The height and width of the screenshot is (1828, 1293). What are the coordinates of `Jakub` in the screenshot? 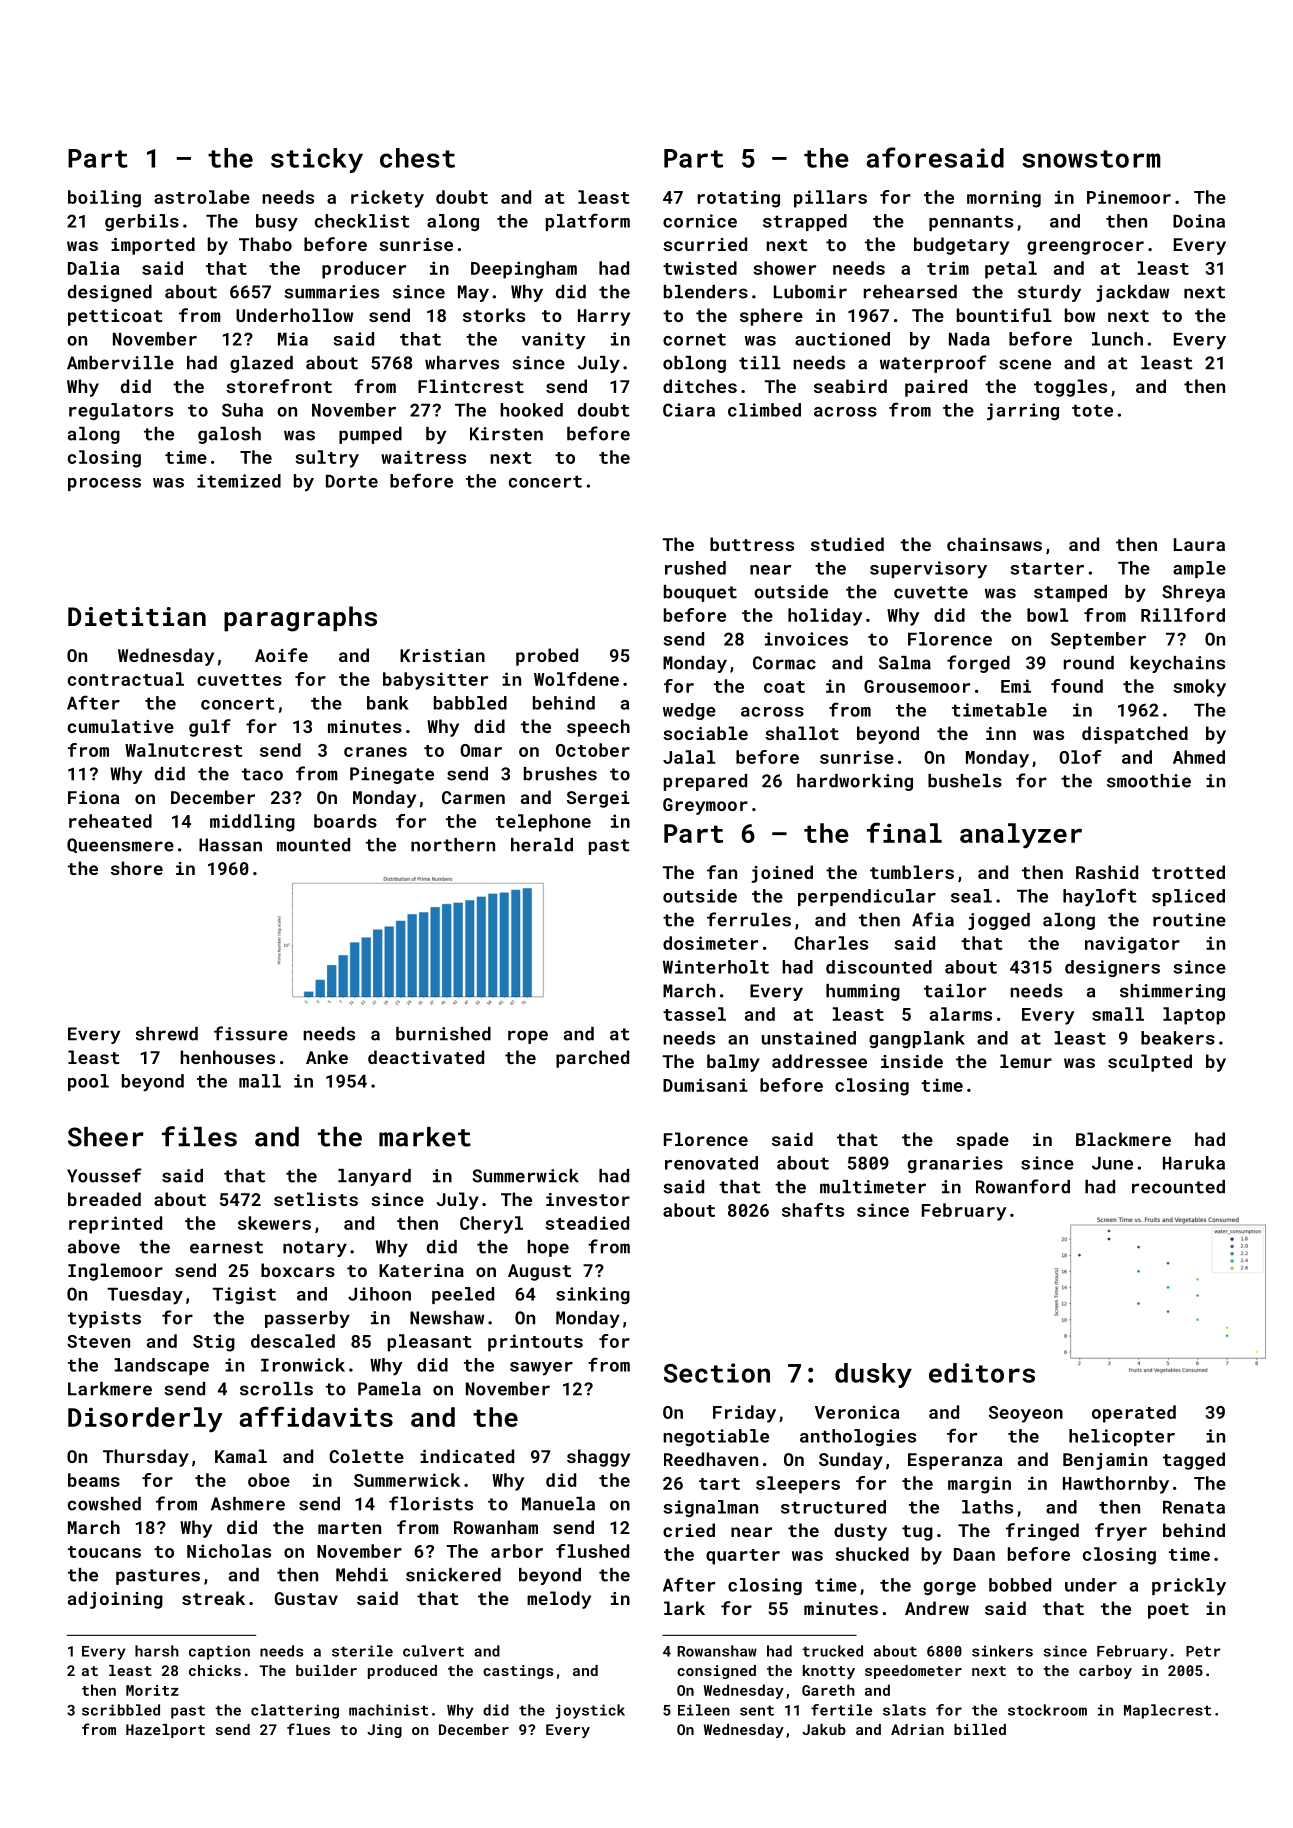 It's located at (824, 1729).
